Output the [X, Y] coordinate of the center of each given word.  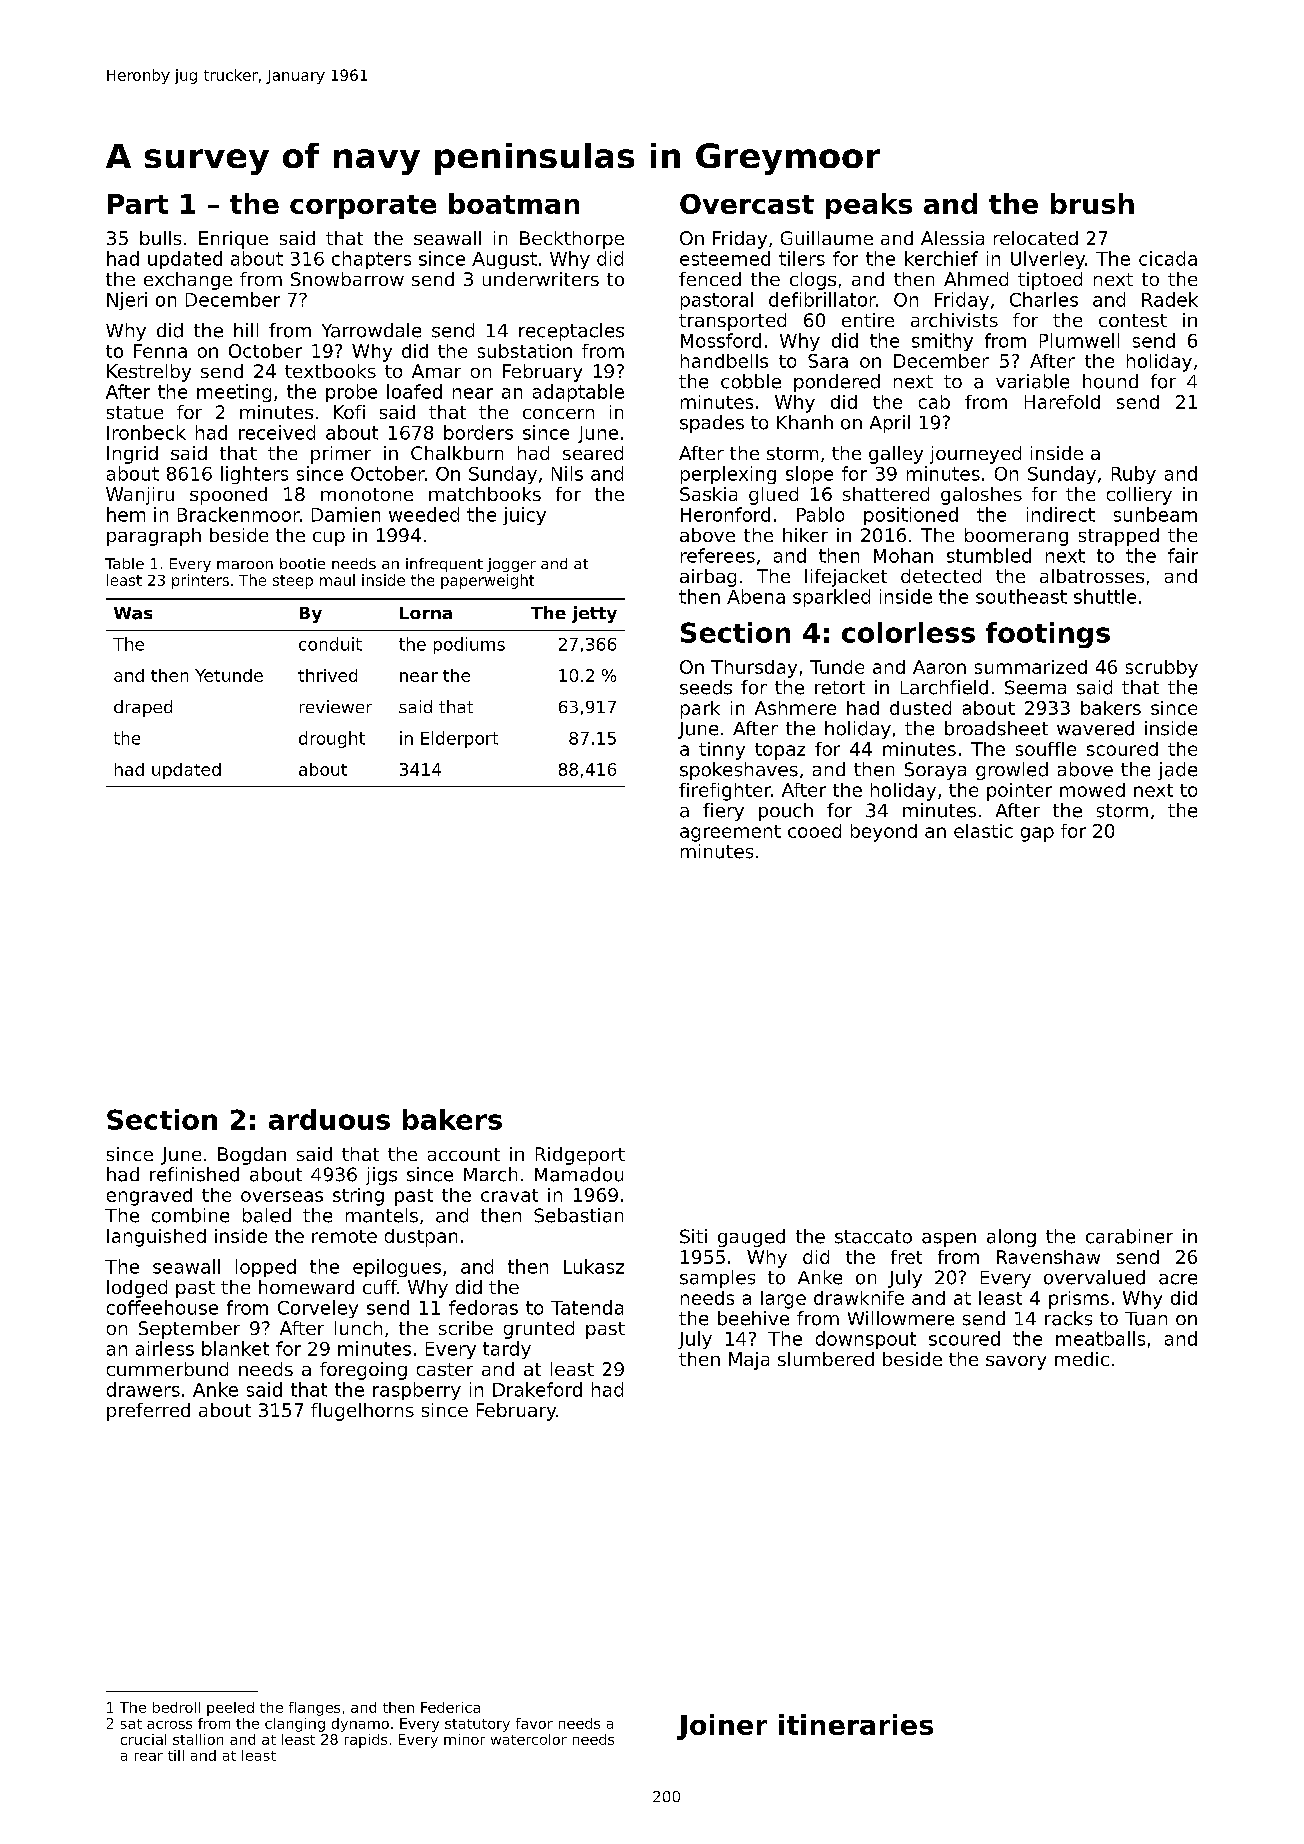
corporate [363, 207]
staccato [873, 1237]
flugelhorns [362, 1412]
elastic [983, 831]
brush [1092, 203]
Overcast [747, 204]
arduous [329, 1119]
